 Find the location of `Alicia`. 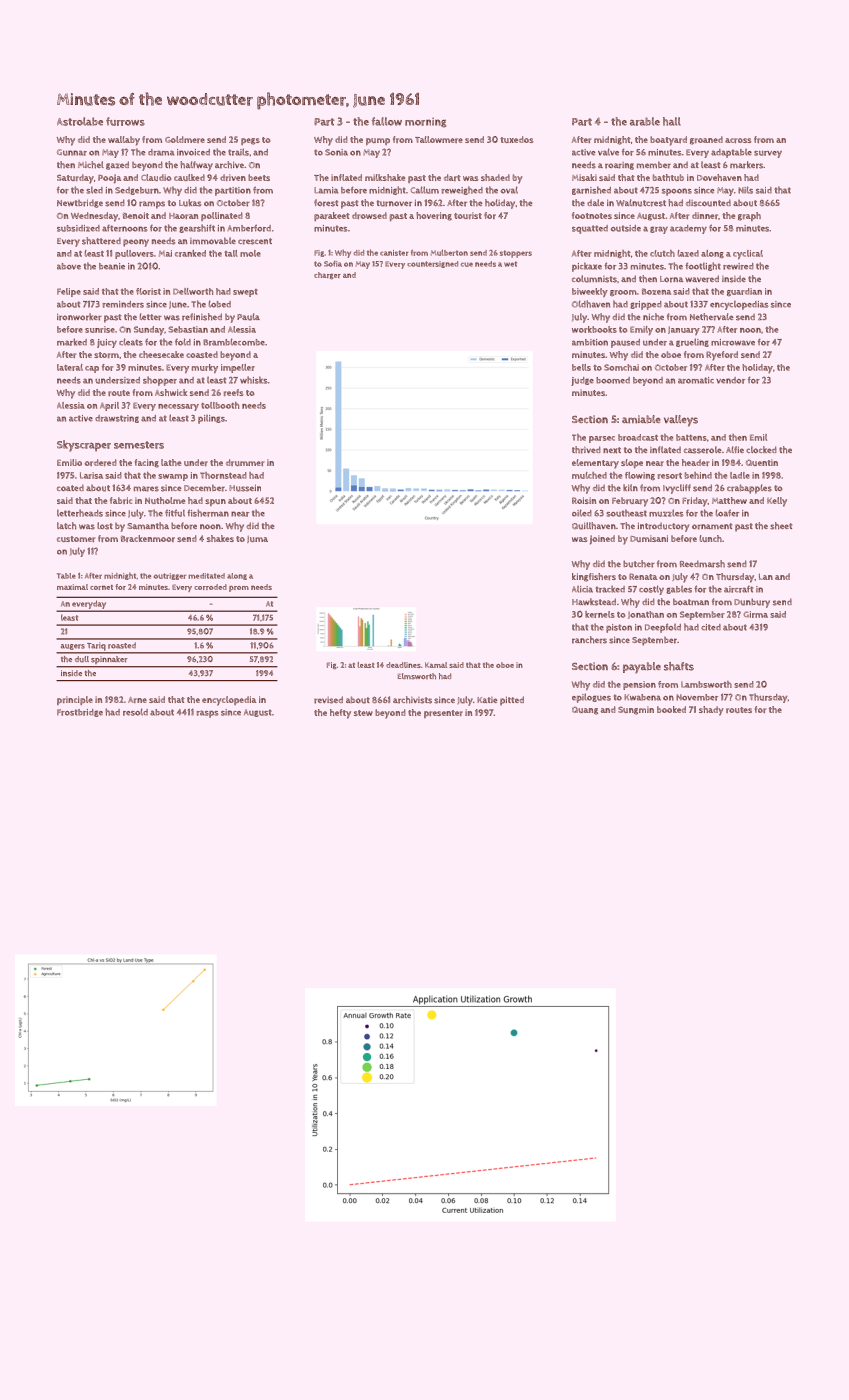

Alicia is located at coordinates (582, 589).
